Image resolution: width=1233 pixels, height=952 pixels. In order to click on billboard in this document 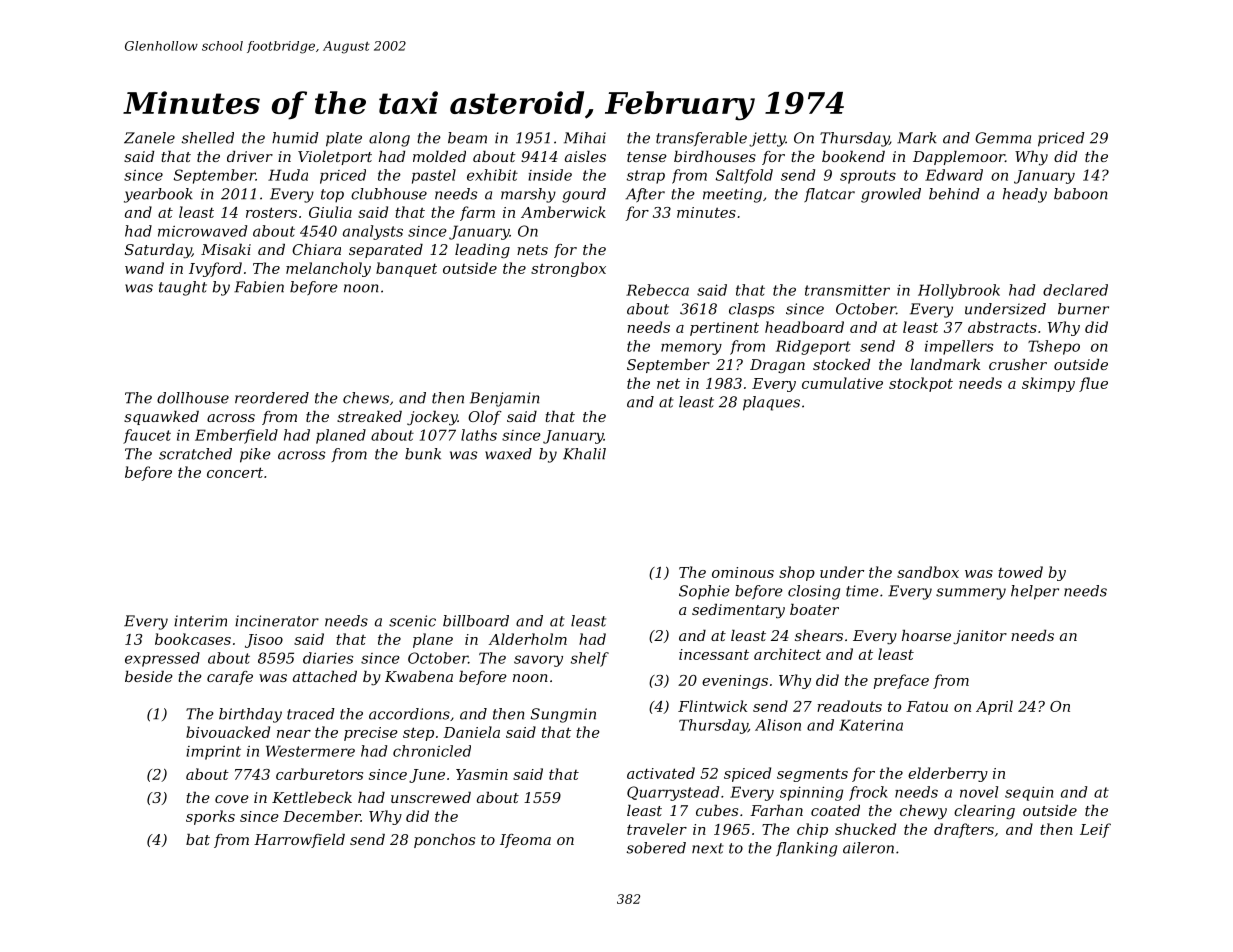, I will do `click(476, 621)`.
